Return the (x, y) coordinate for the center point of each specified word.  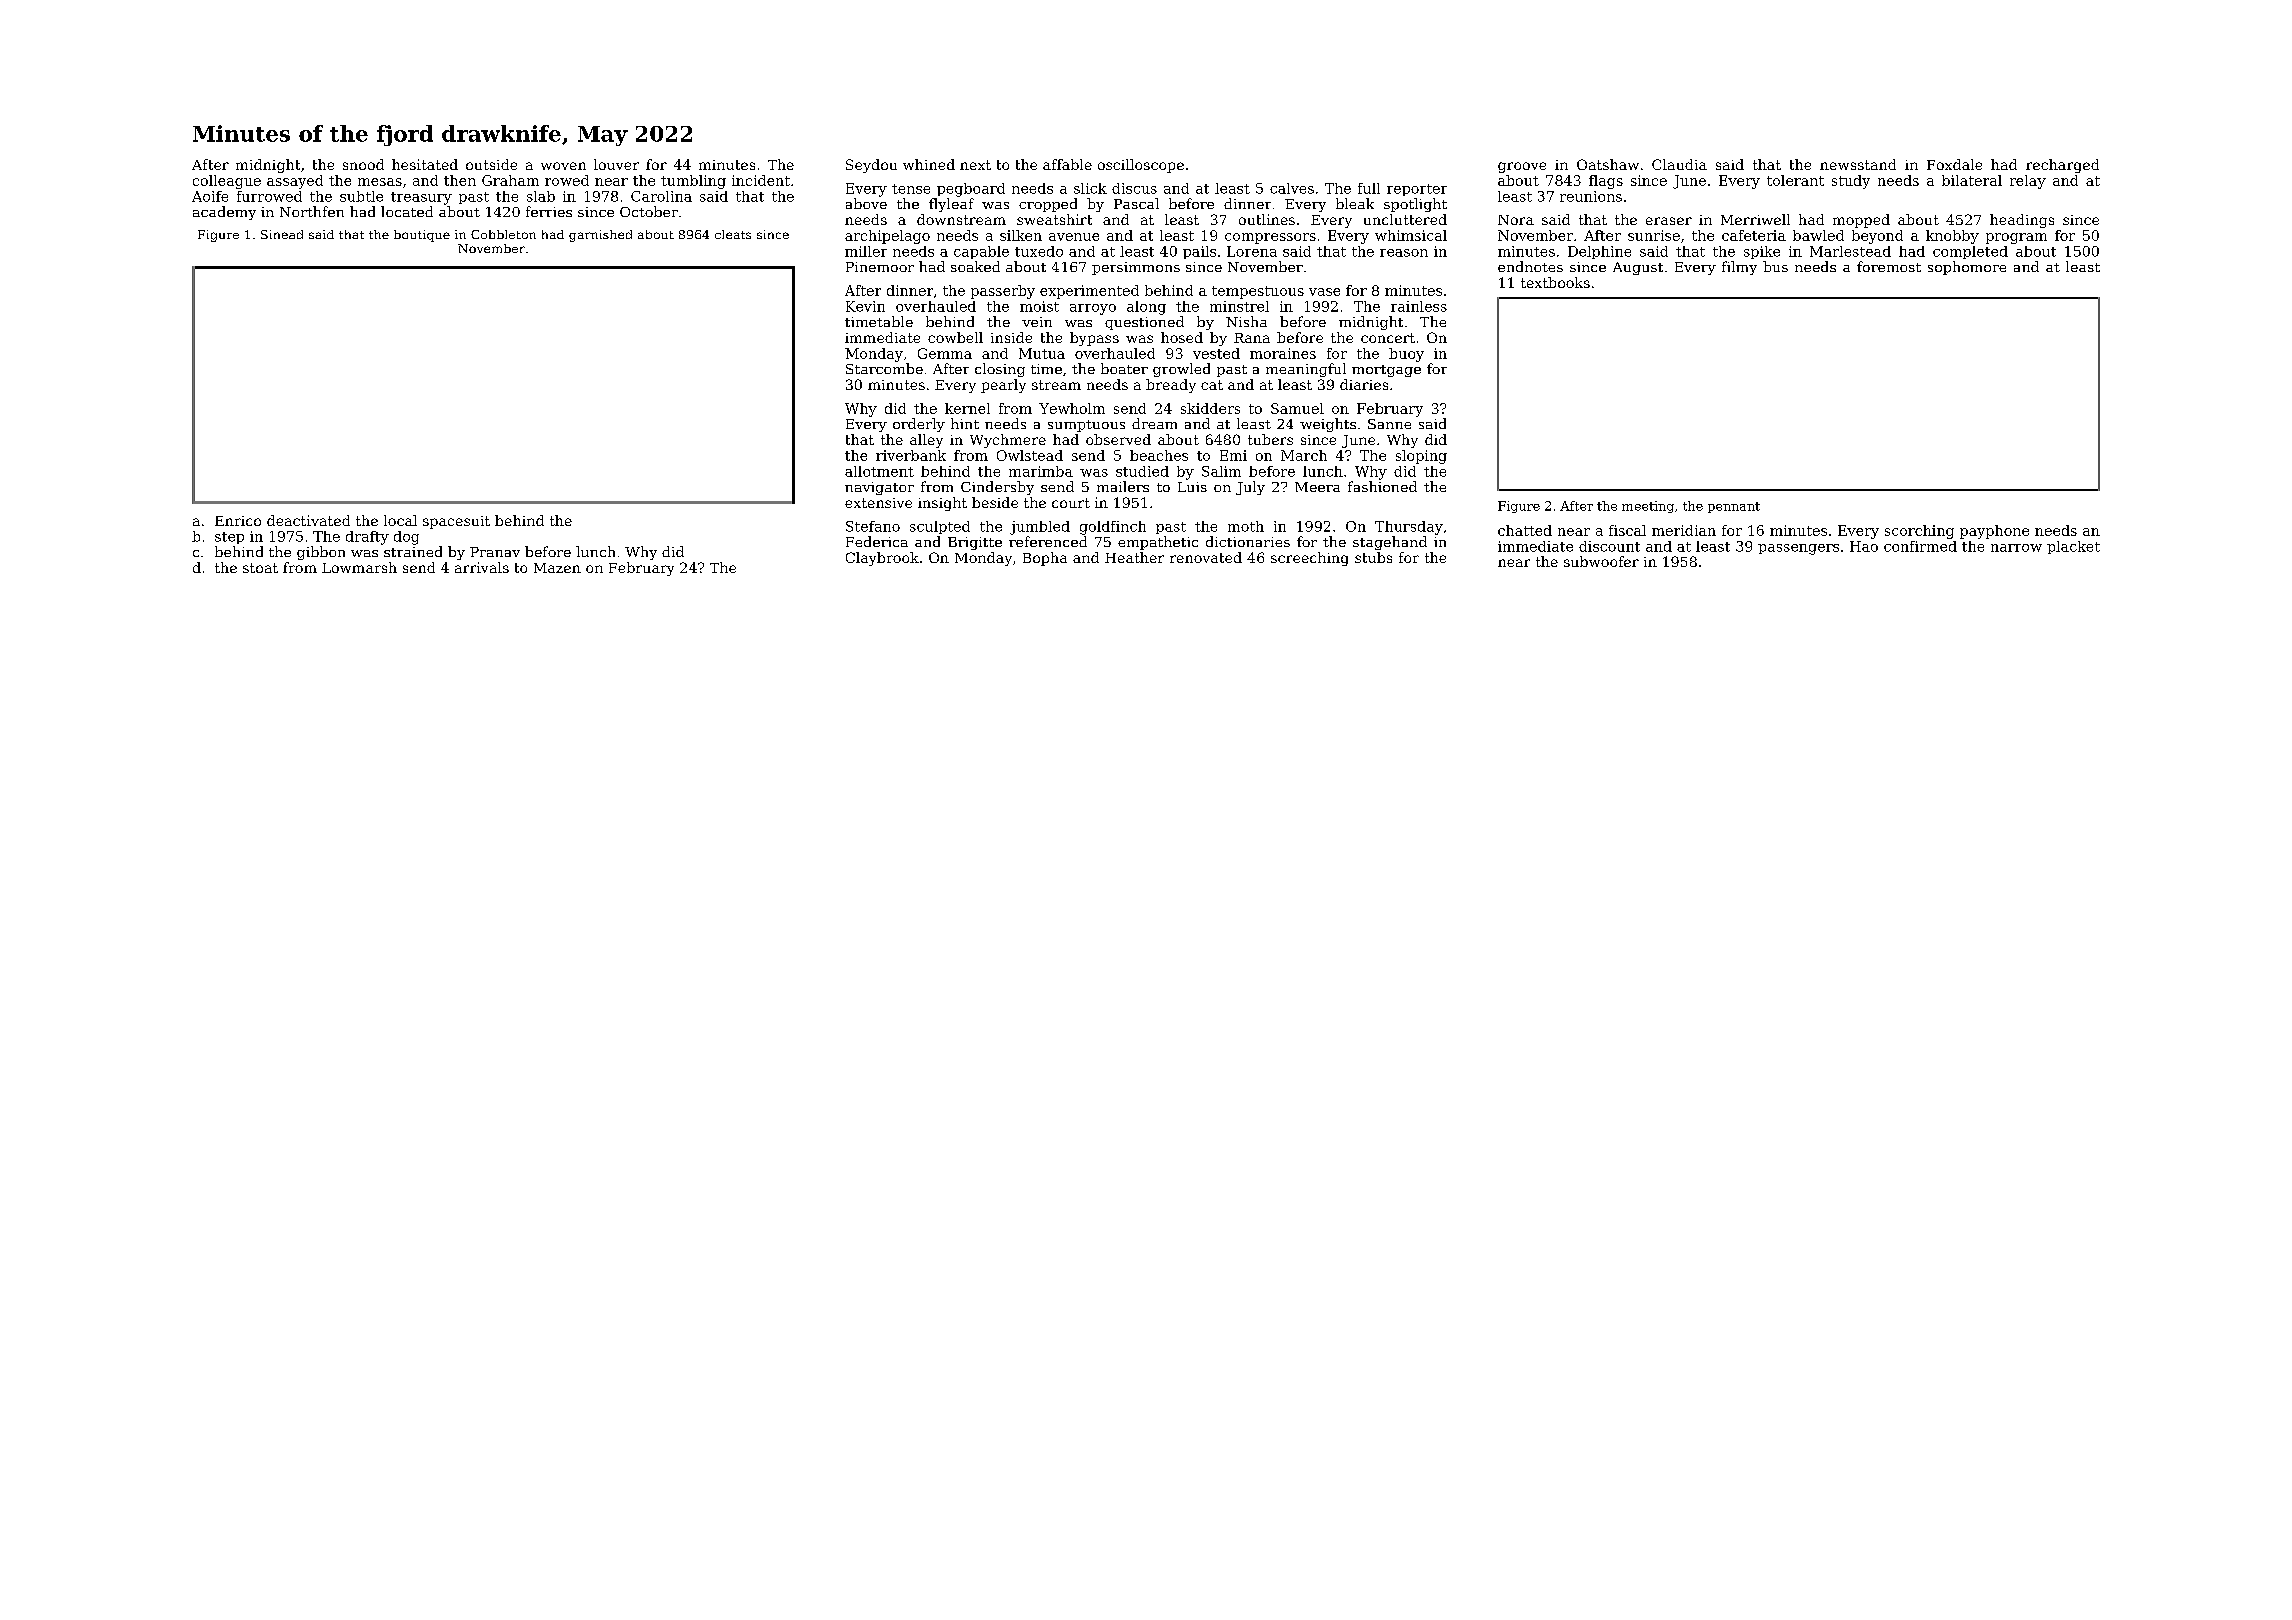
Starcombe (884, 368)
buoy (1406, 355)
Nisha (1246, 321)
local (400, 520)
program (2016, 238)
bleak (1355, 203)
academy (224, 213)
